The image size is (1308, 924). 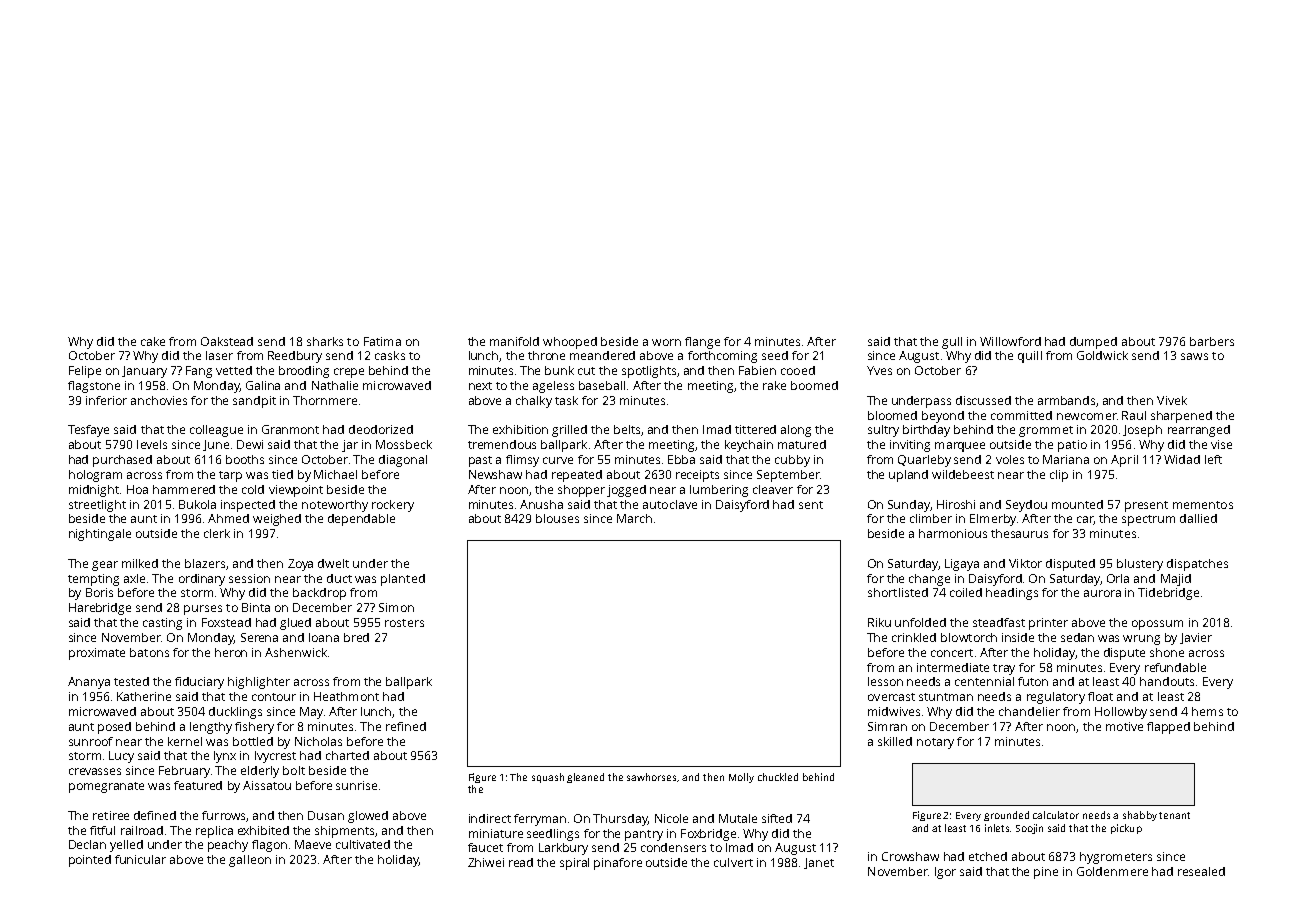 I want to click on keychain, so click(x=749, y=446).
